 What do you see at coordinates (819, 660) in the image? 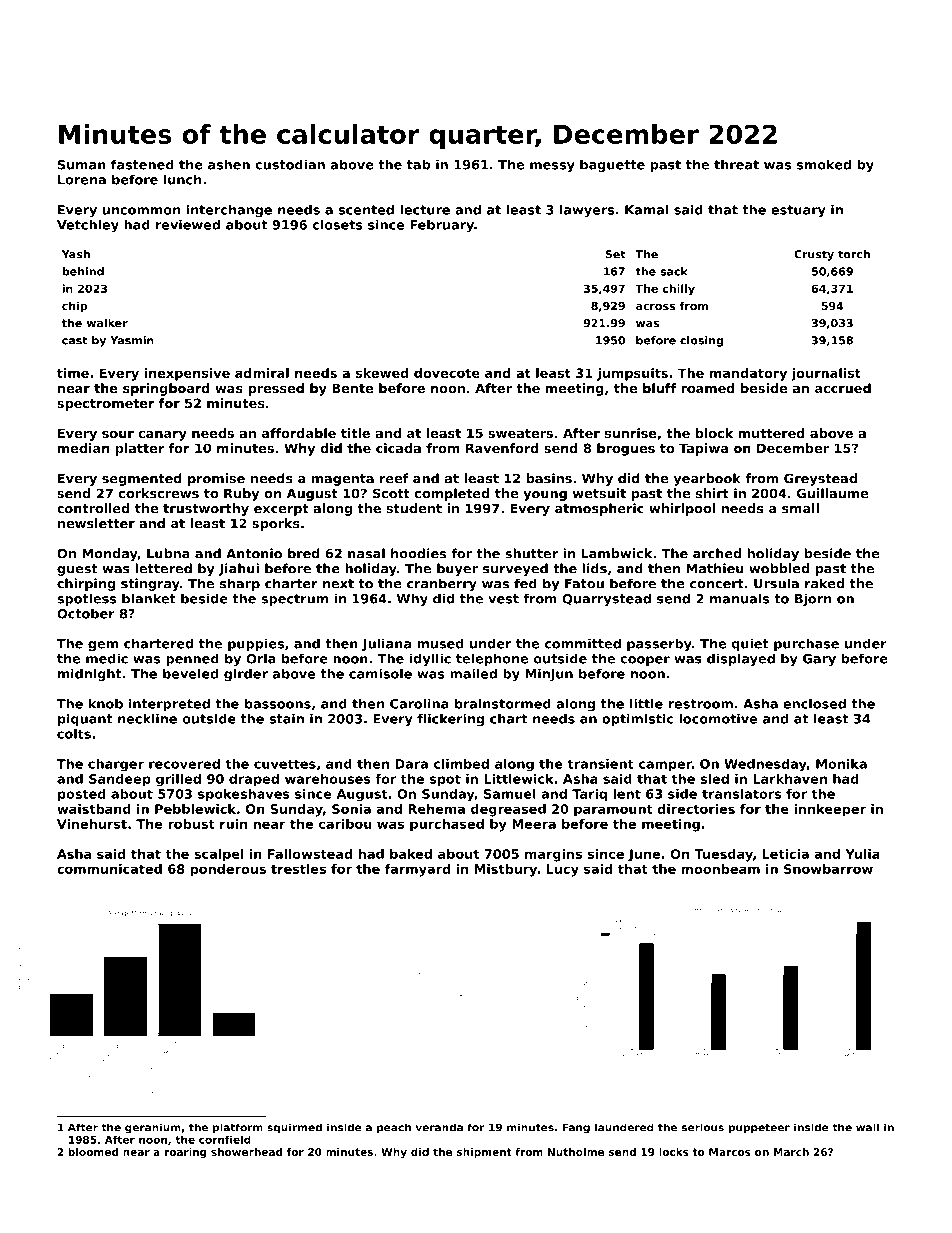
I see `Gary` at bounding box center [819, 660].
